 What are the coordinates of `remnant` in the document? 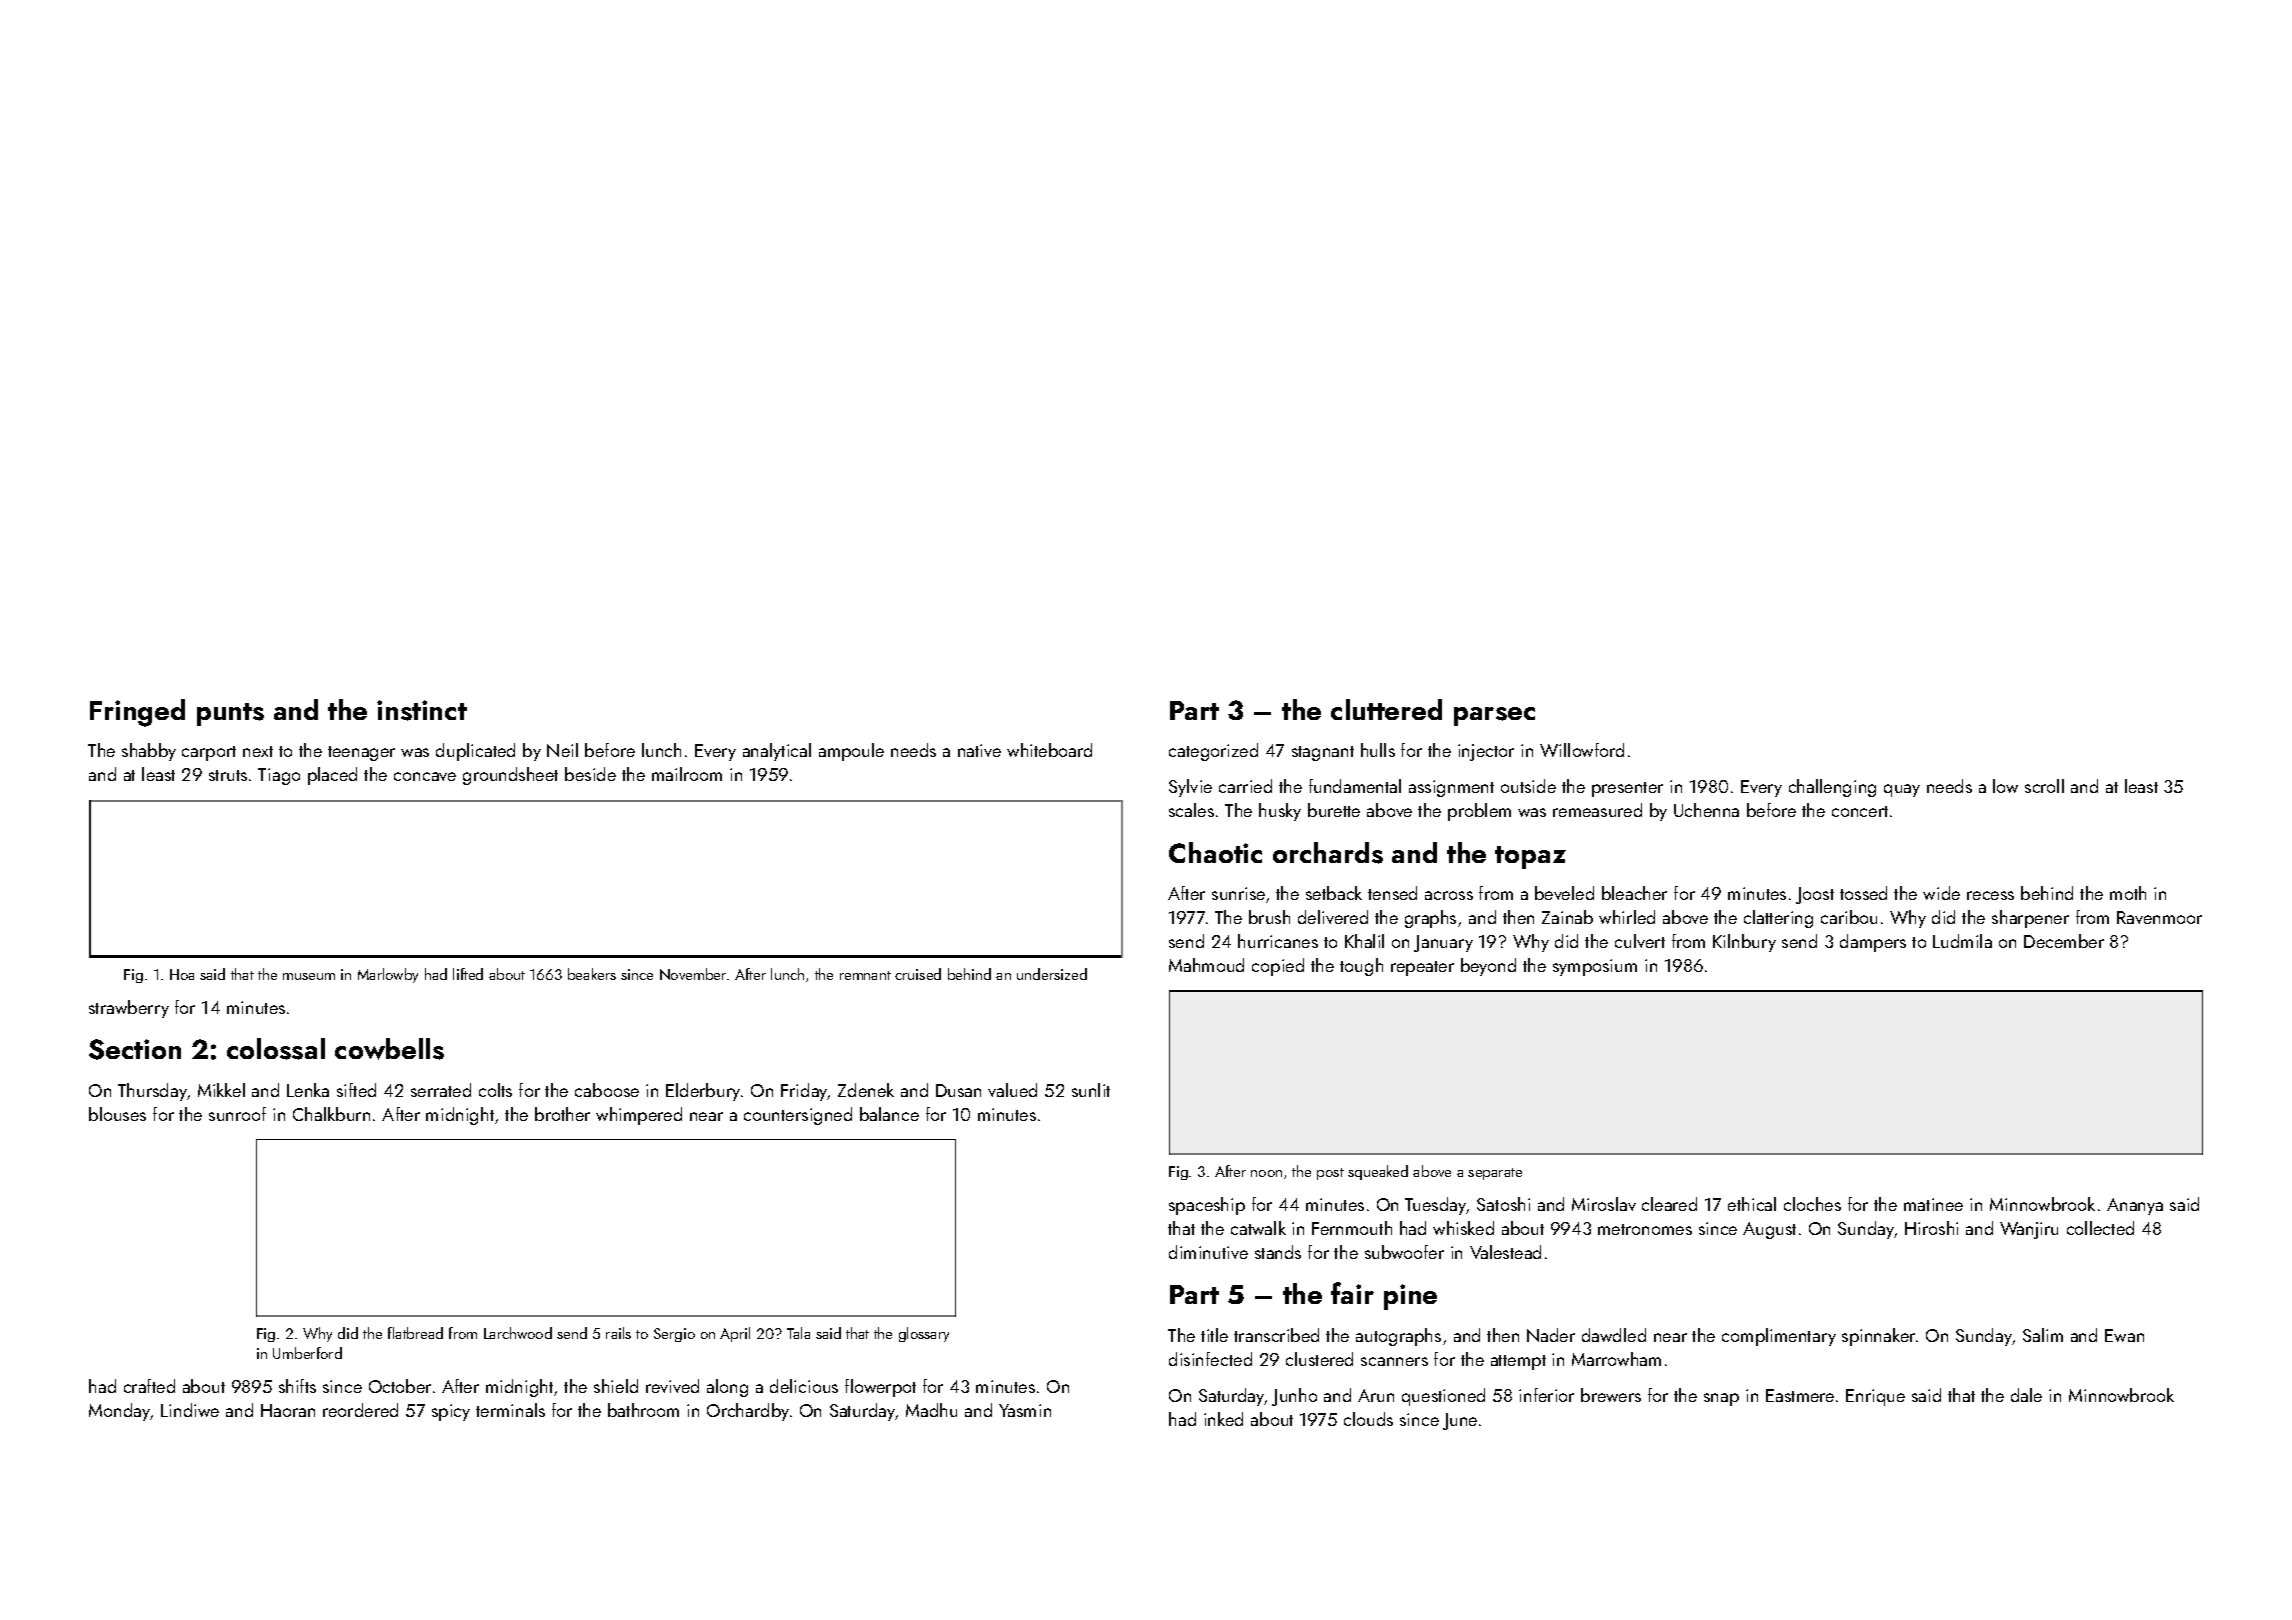 It's located at (865, 975).
